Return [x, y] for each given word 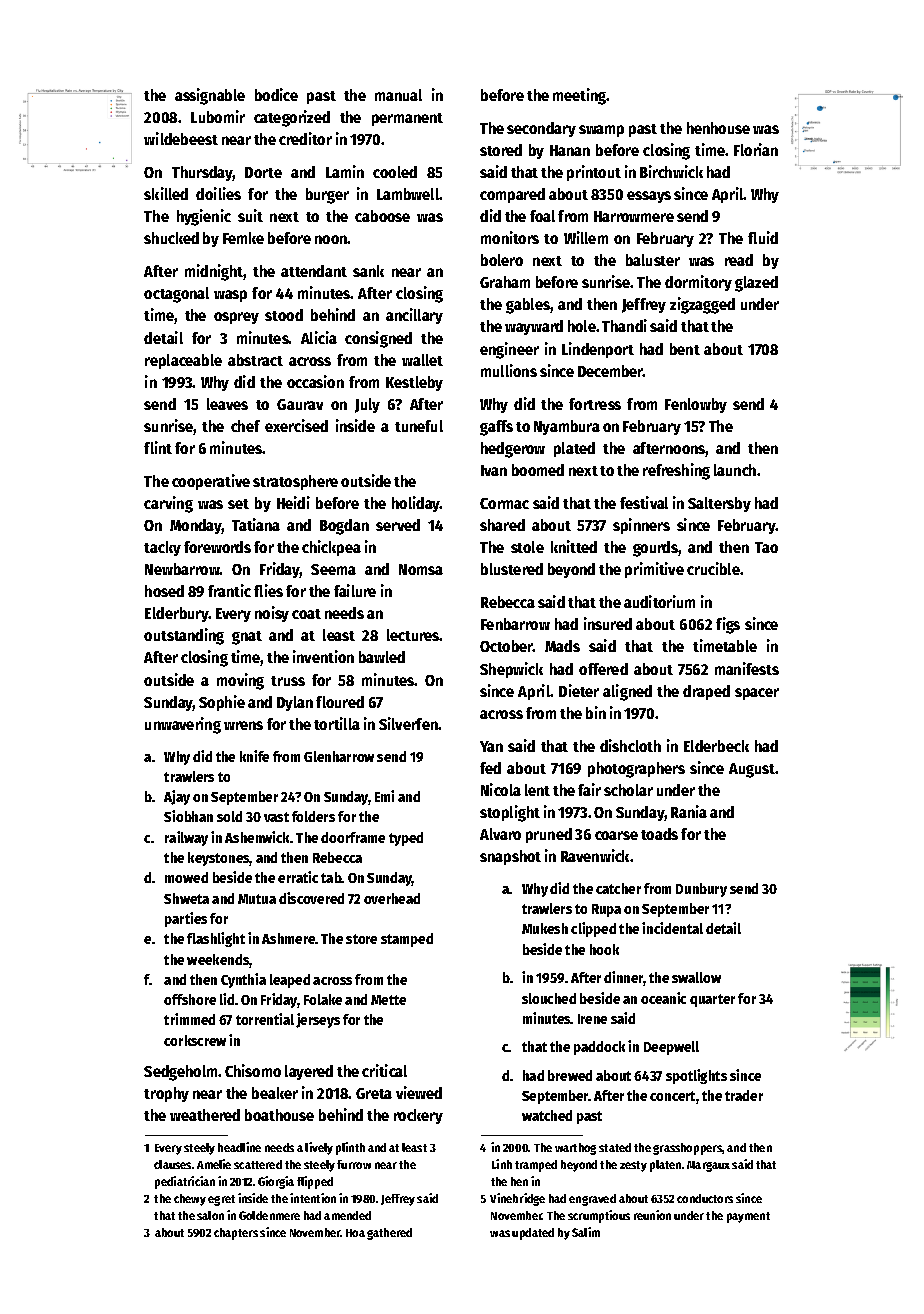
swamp [601, 131]
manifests [747, 668]
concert [672, 1096]
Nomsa [421, 569]
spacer [757, 694]
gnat [247, 638]
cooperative [211, 482]
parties [186, 919]
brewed [570, 1075]
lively [319, 1148]
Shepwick [511, 670]
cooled [395, 172]
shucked [171, 238]
